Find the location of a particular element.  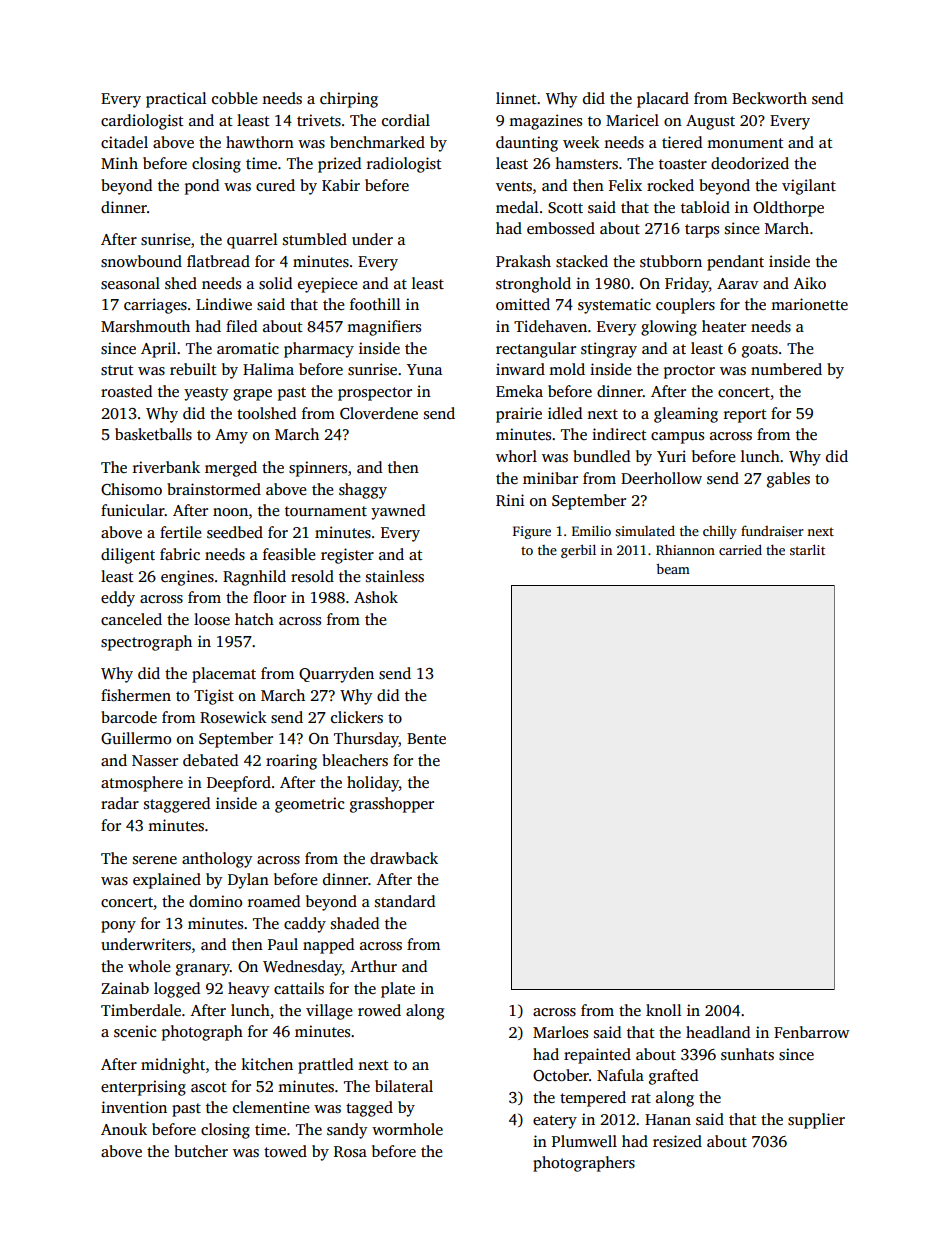

pond is located at coordinates (202, 187).
